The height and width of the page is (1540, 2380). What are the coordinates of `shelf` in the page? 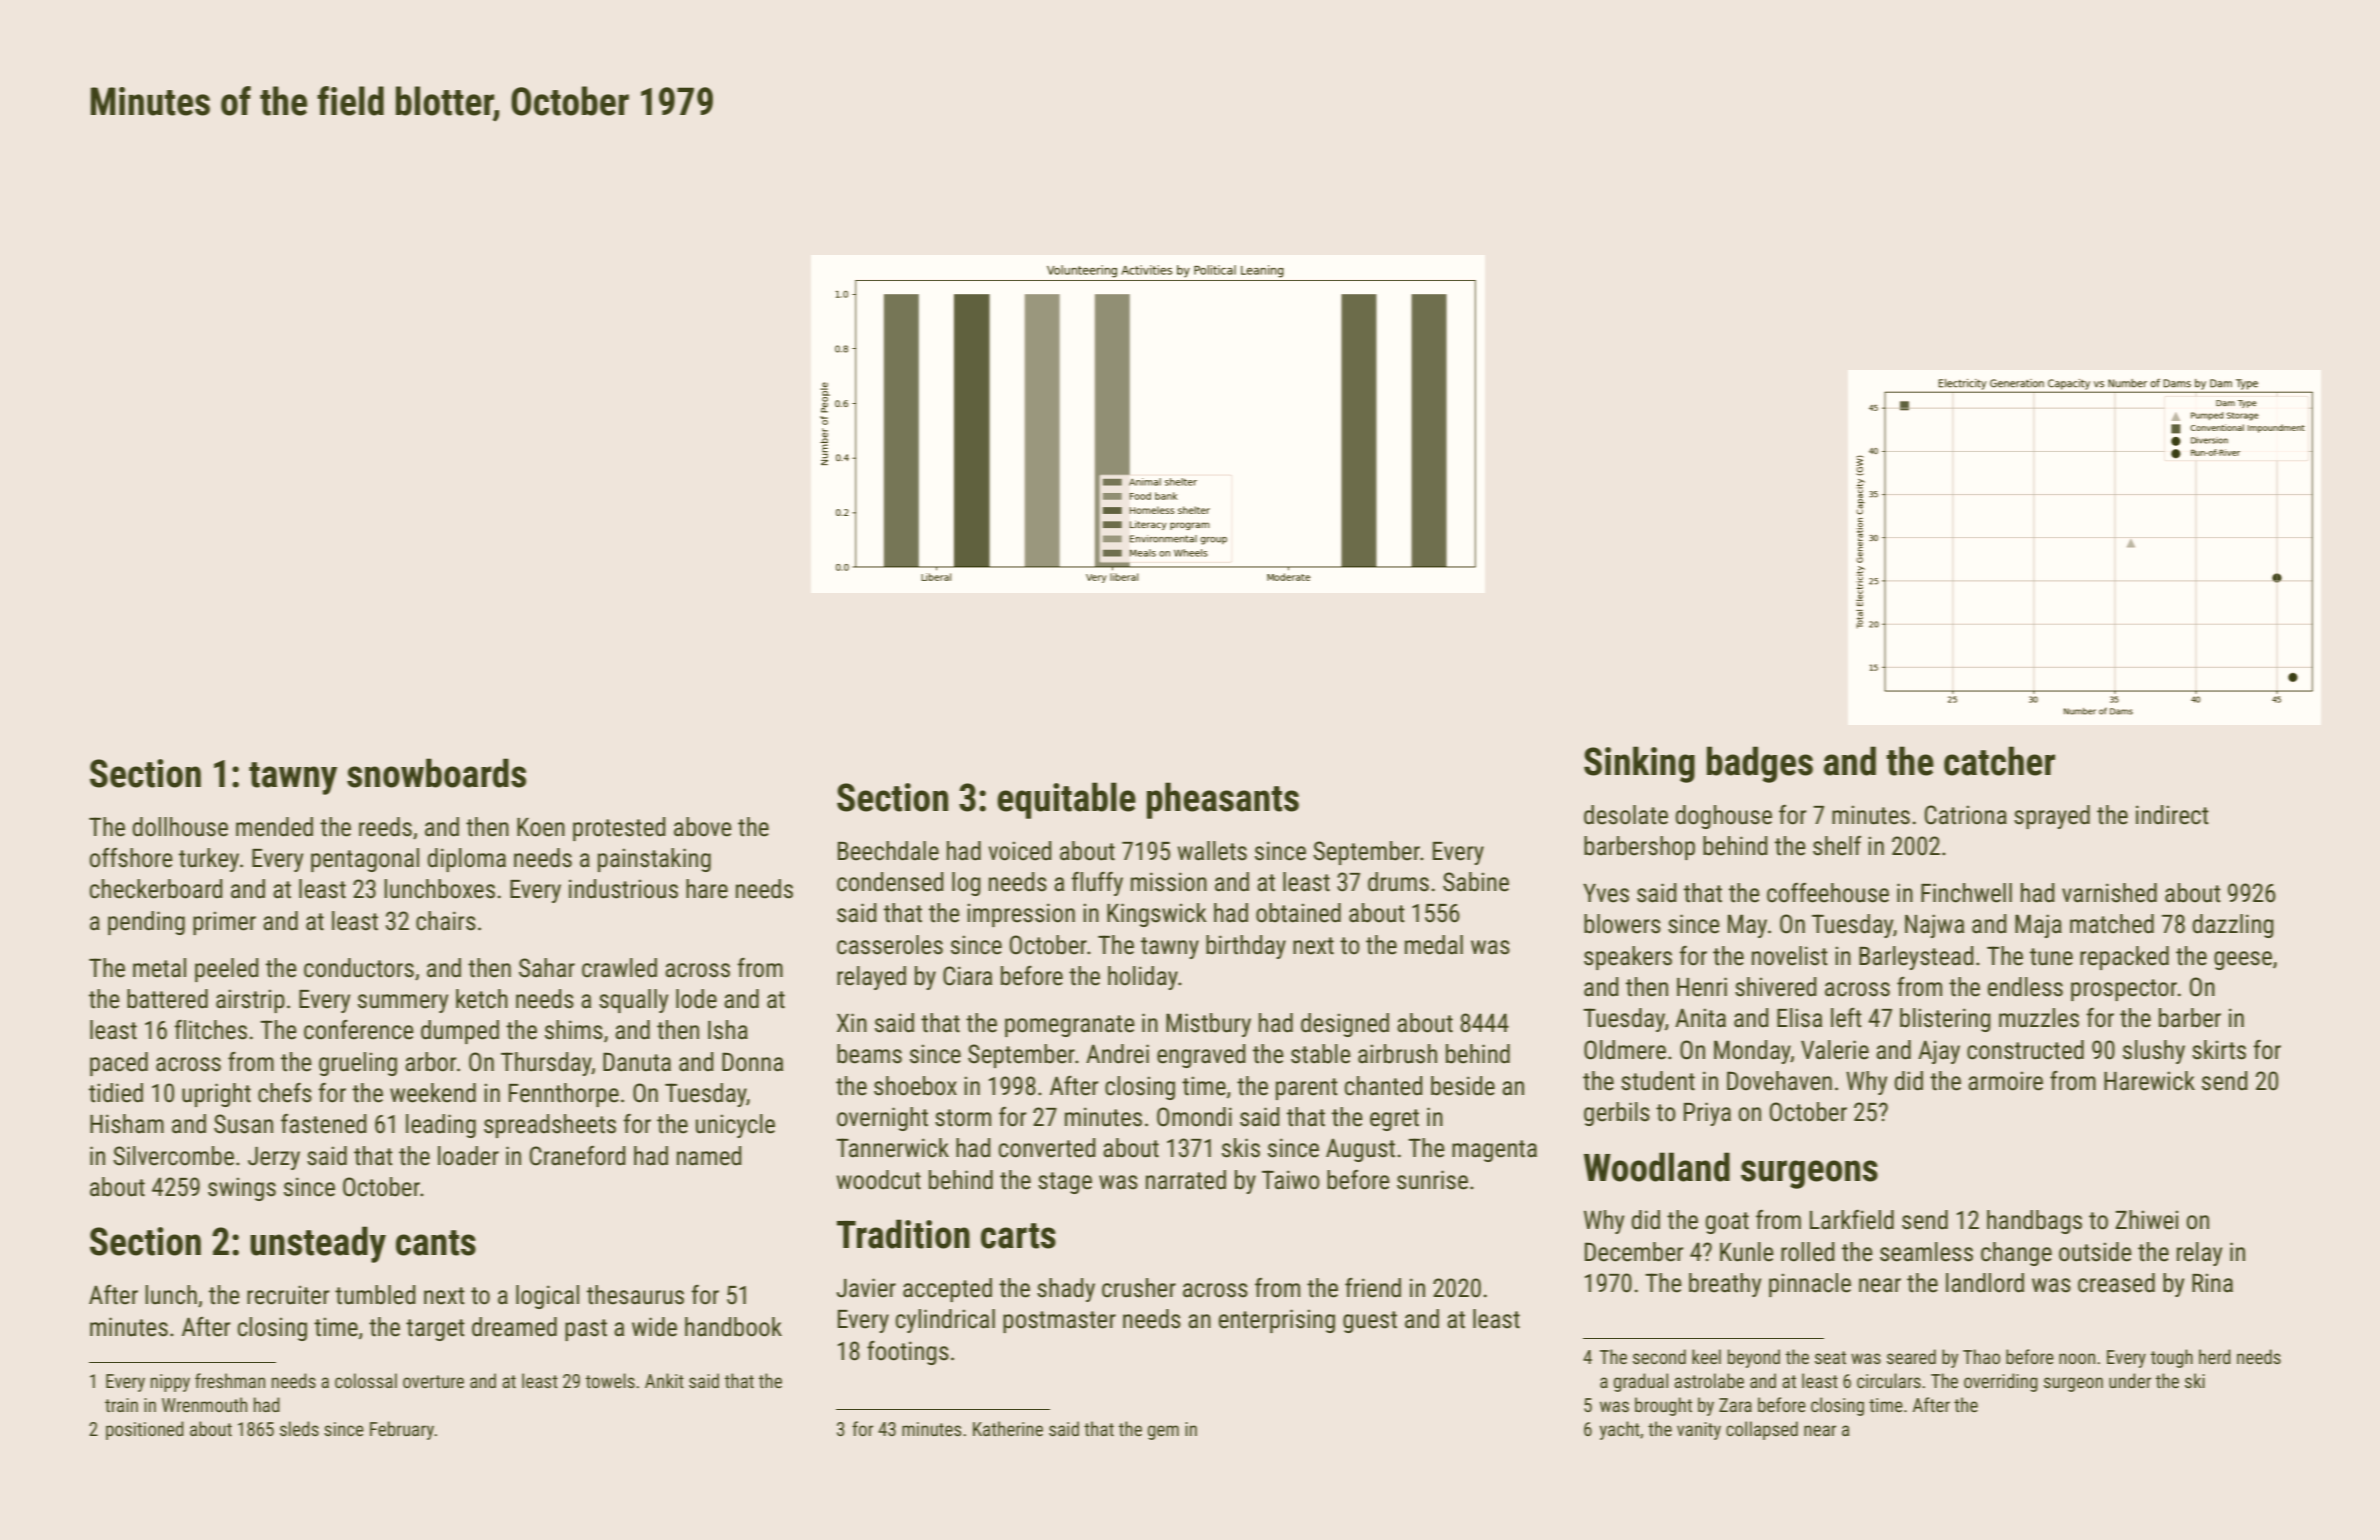 It's located at (1837, 846).
